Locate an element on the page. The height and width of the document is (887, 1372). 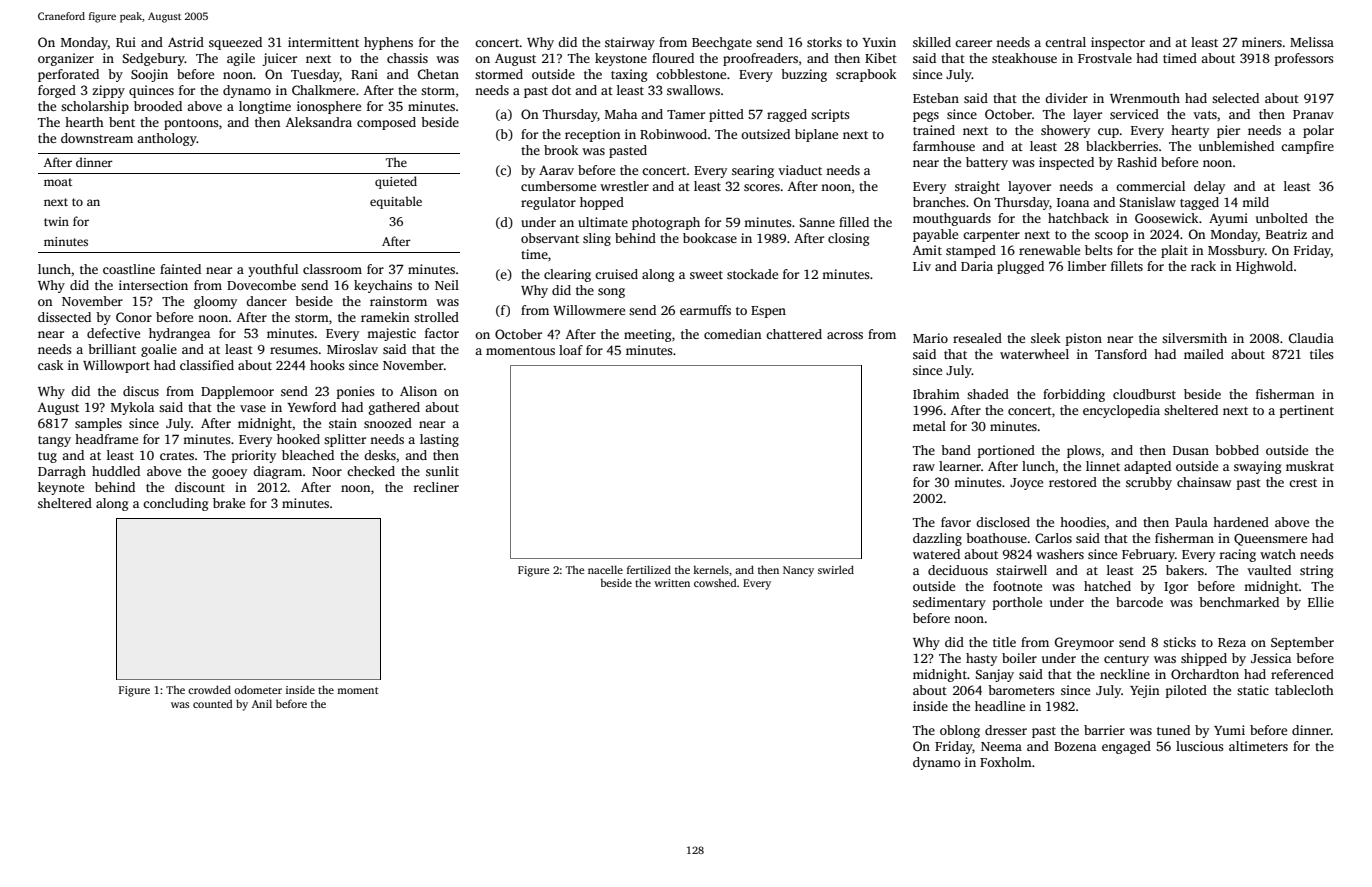
miners is located at coordinates (1262, 42).
